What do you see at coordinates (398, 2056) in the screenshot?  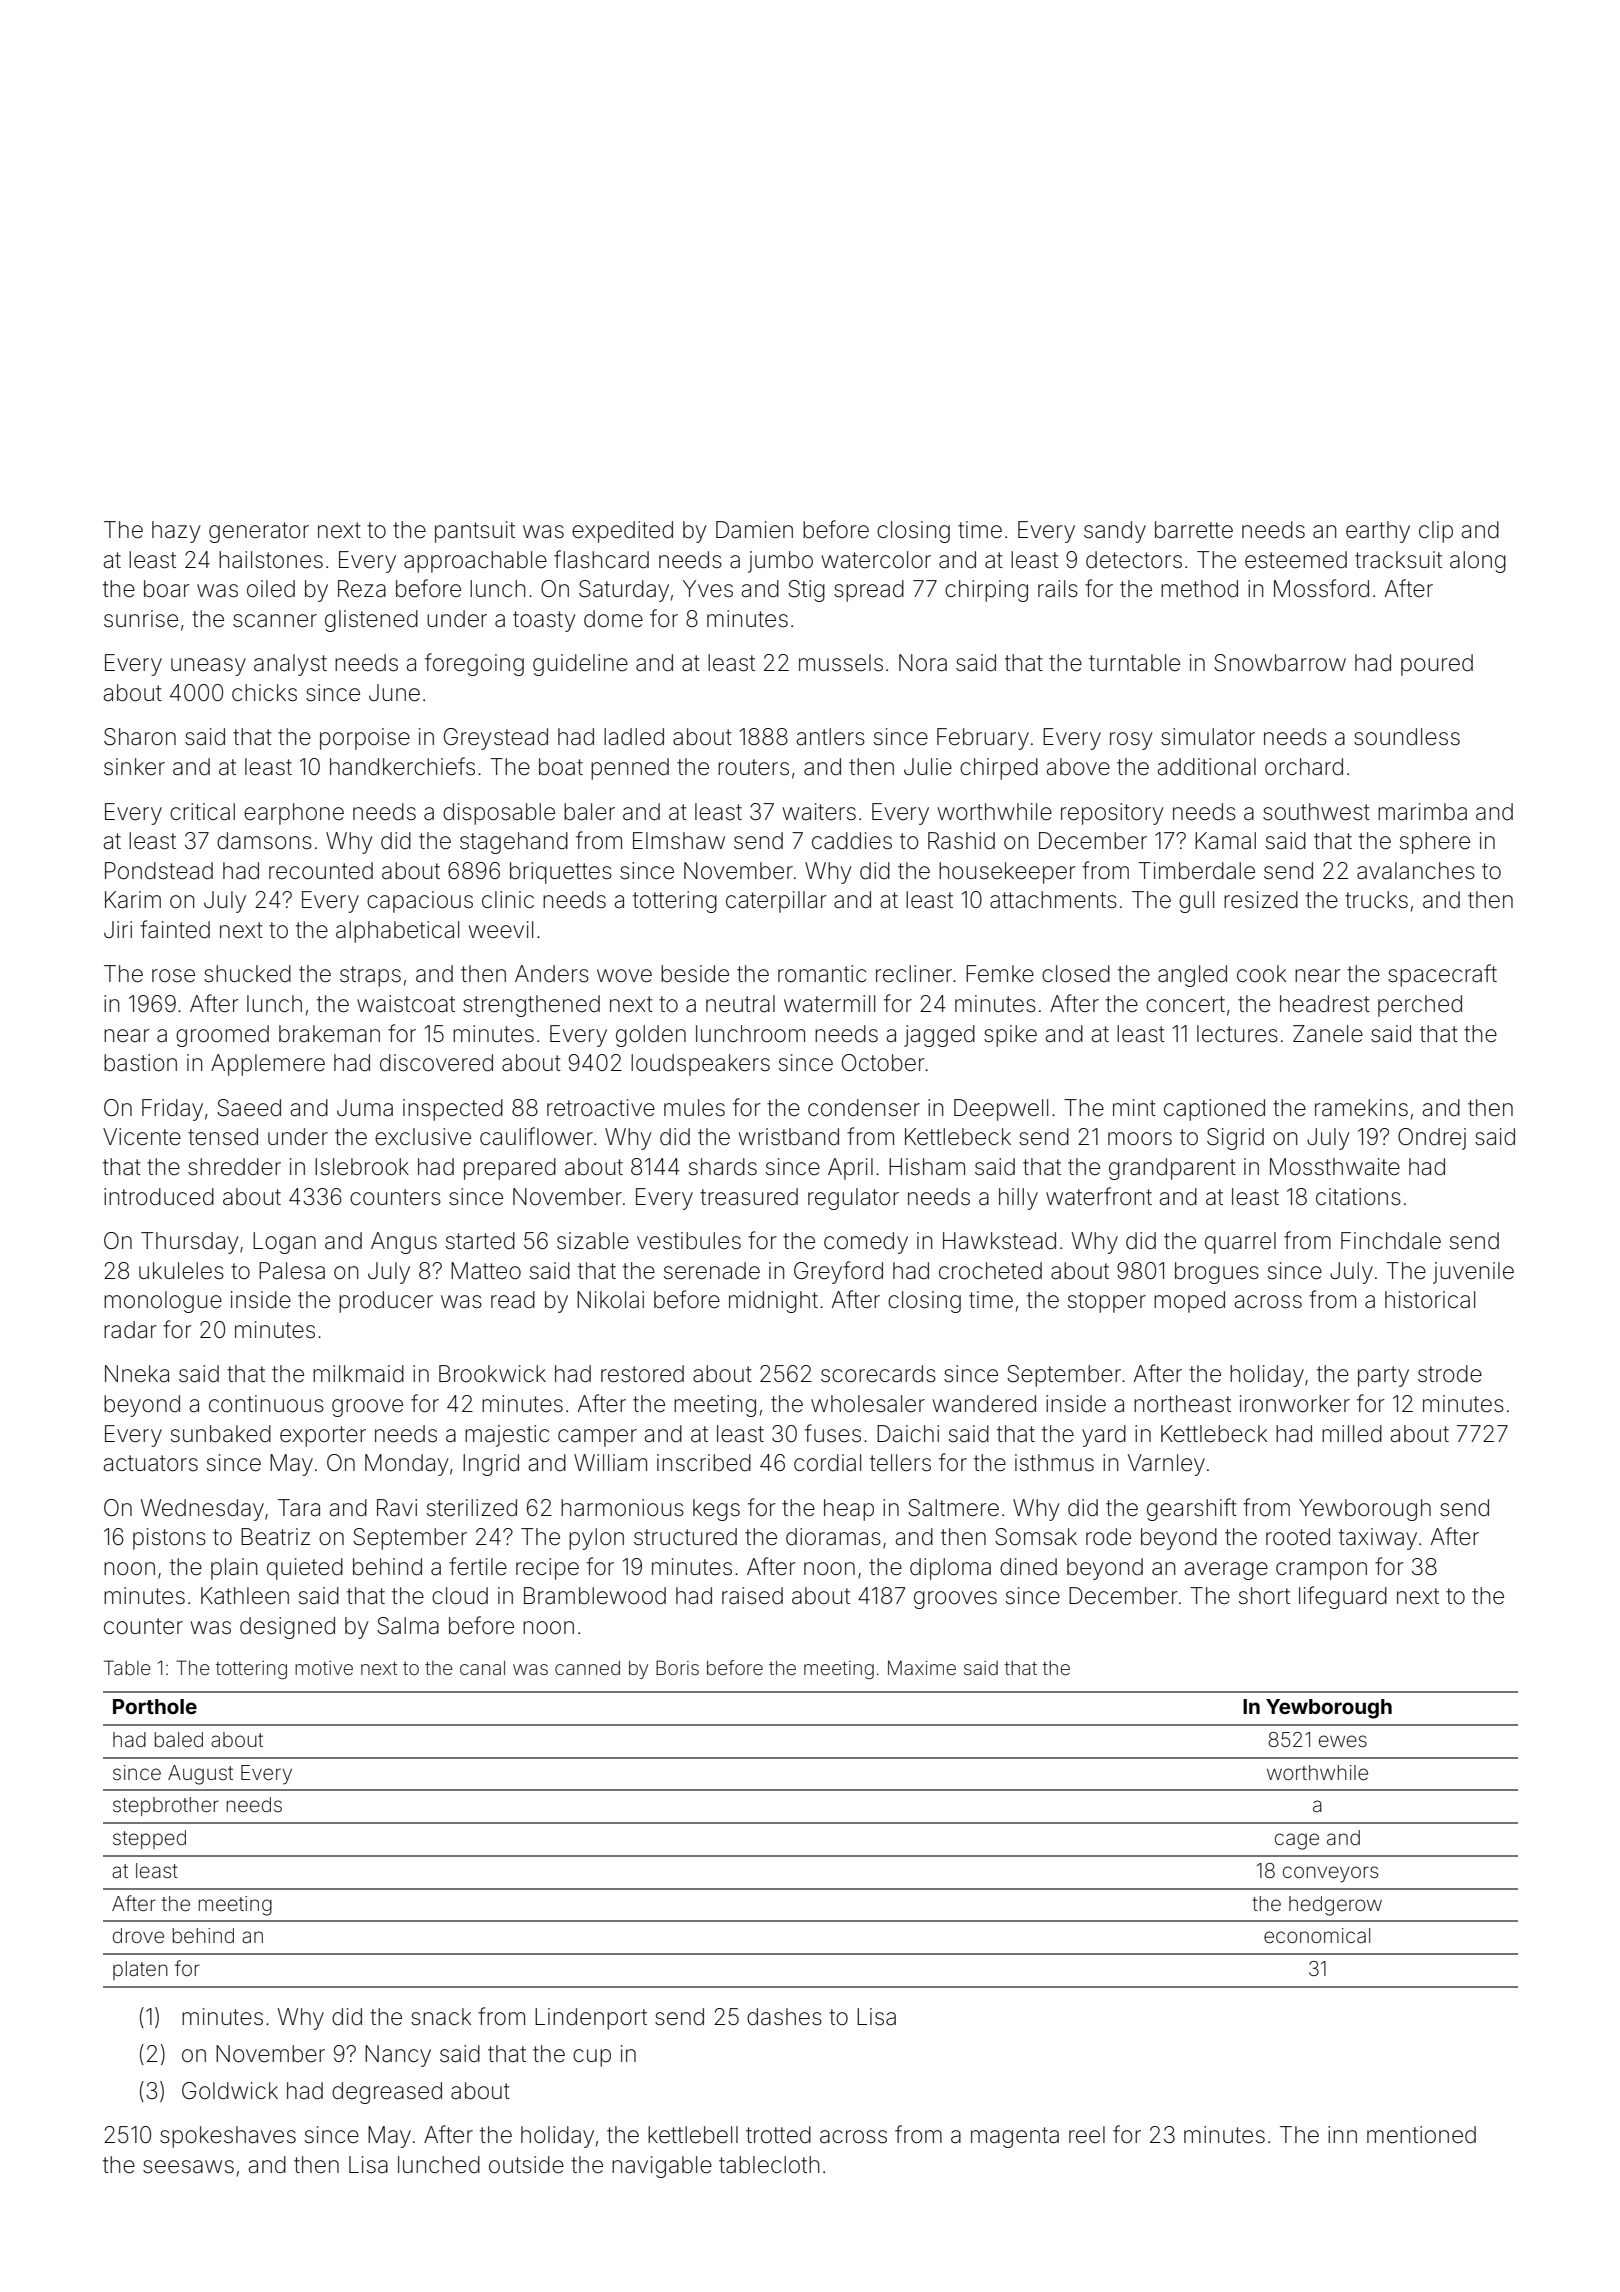 I see `Nancy` at bounding box center [398, 2056].
